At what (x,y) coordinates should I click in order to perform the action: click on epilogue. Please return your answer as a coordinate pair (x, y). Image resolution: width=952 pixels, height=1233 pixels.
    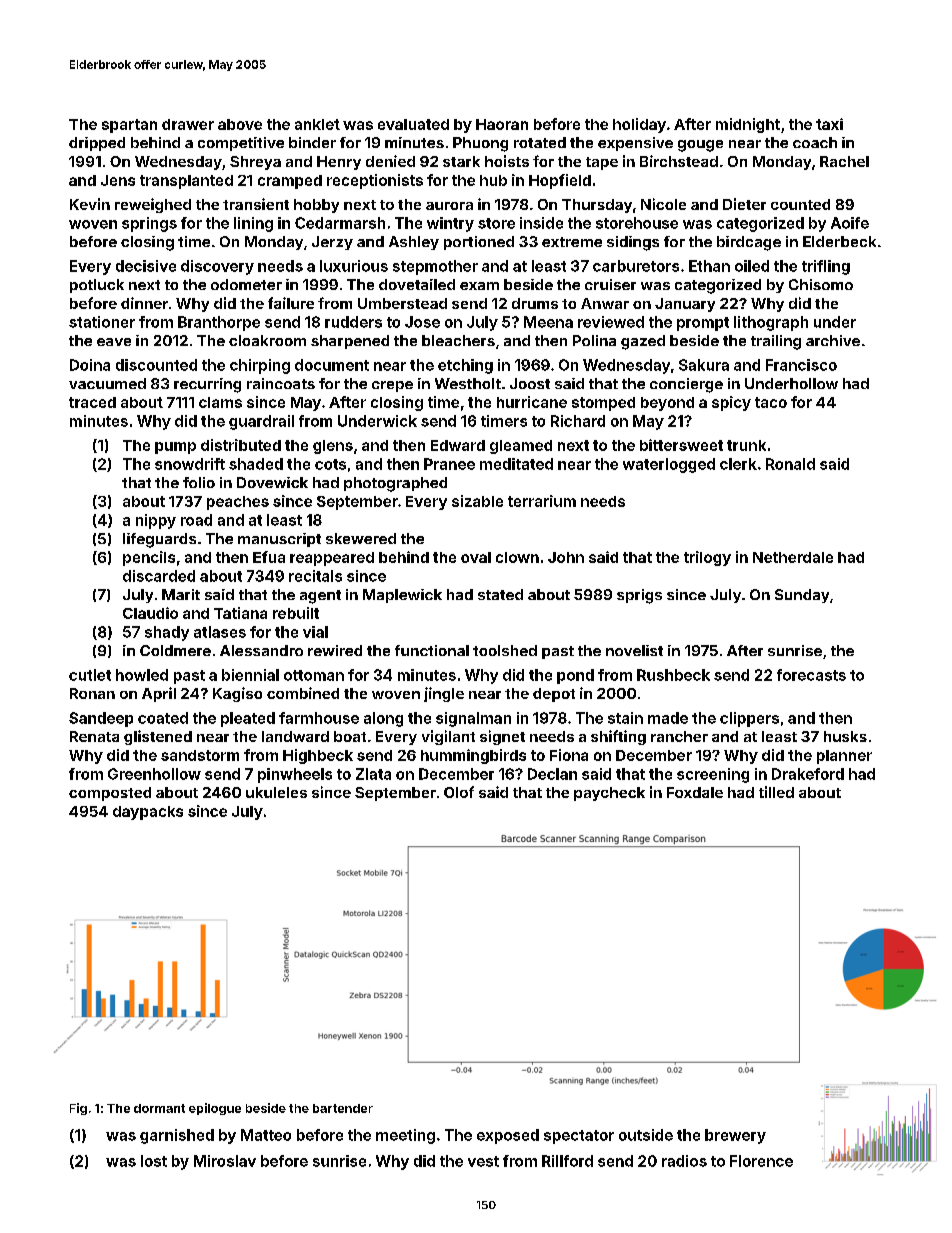
    Looking at the image, I should click on (215, 1109).
